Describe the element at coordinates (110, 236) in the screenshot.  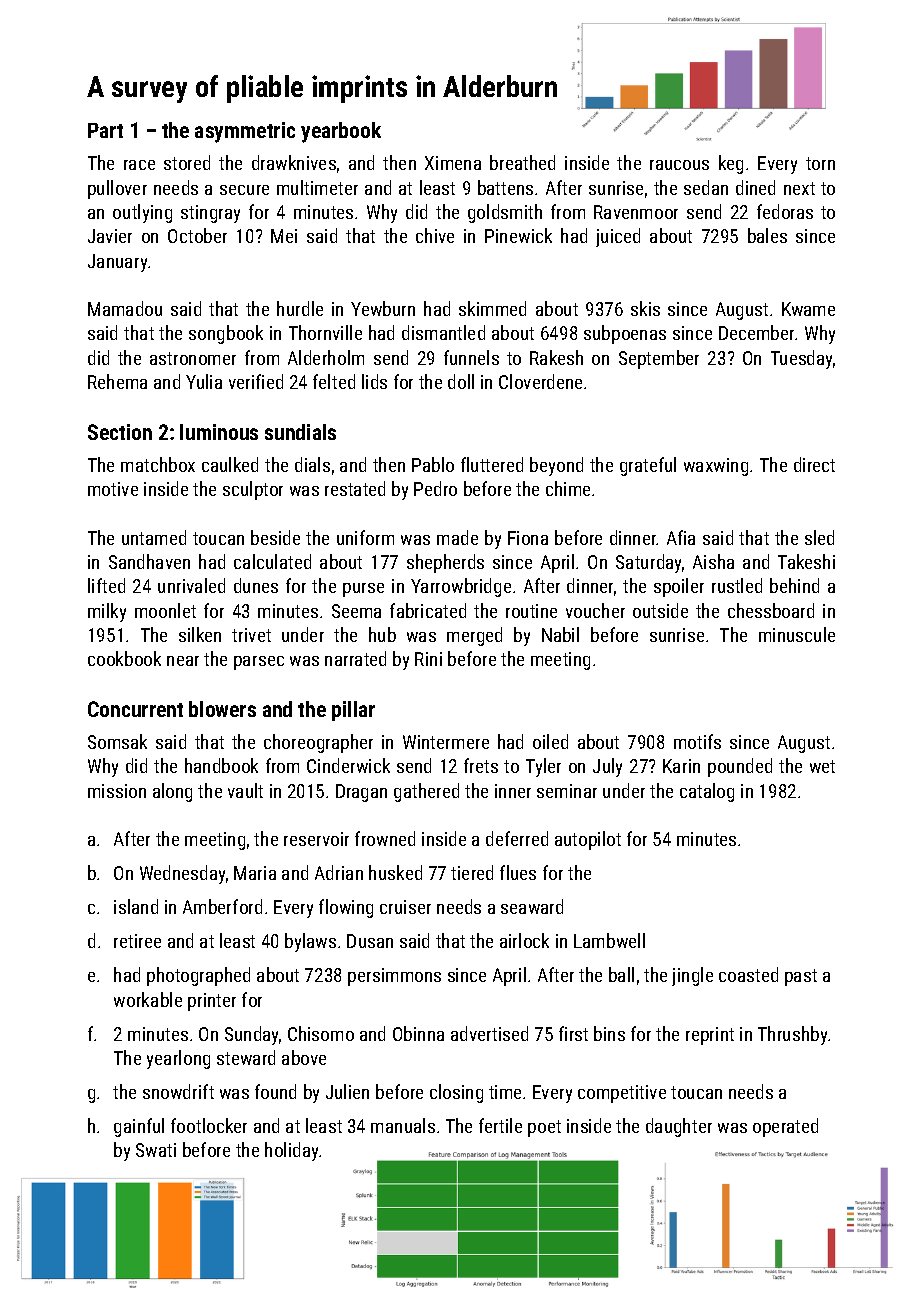
I see `Javier` at that location.
